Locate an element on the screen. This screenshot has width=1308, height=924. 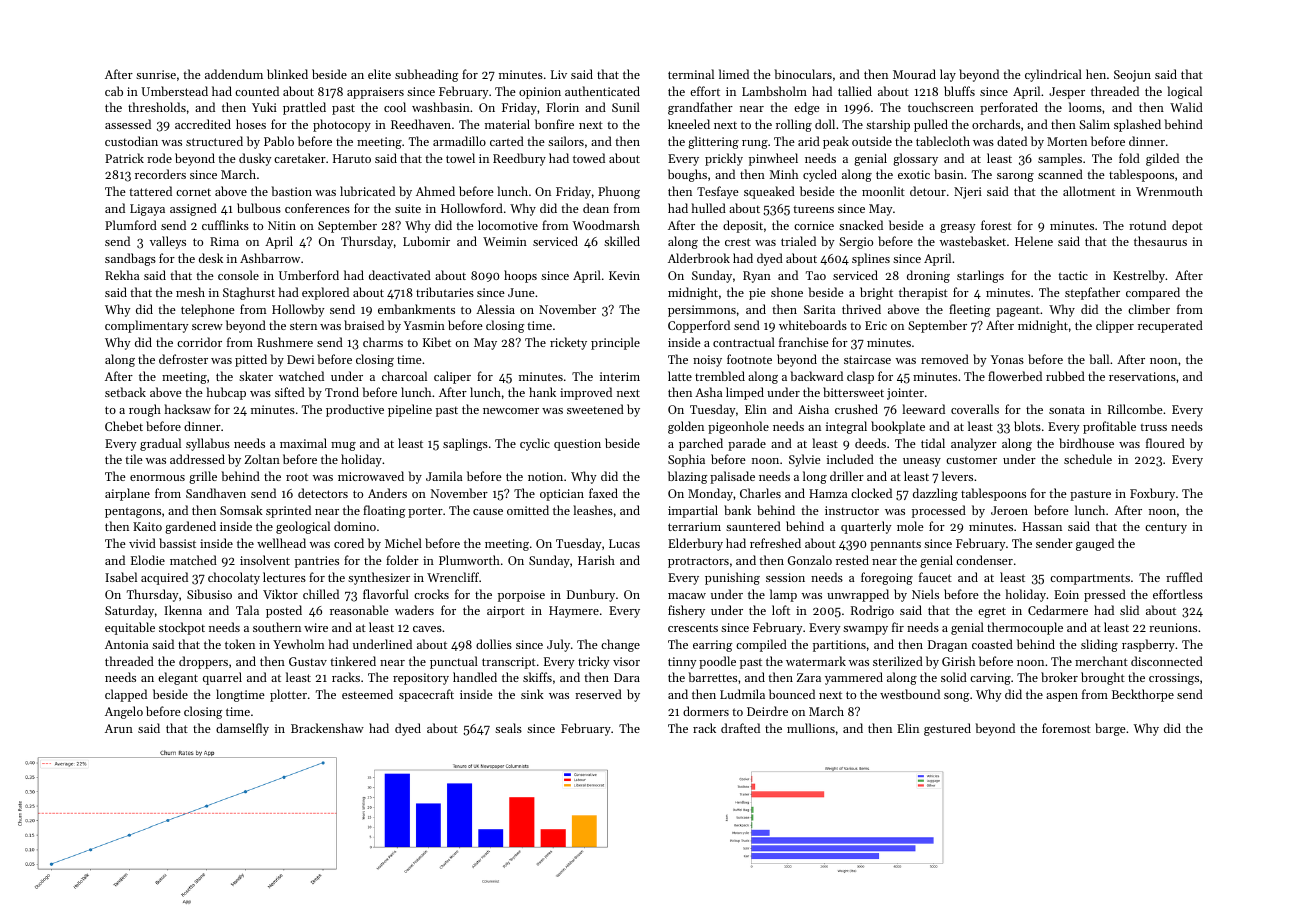
Mourad is located at coordinates (914, 74).
